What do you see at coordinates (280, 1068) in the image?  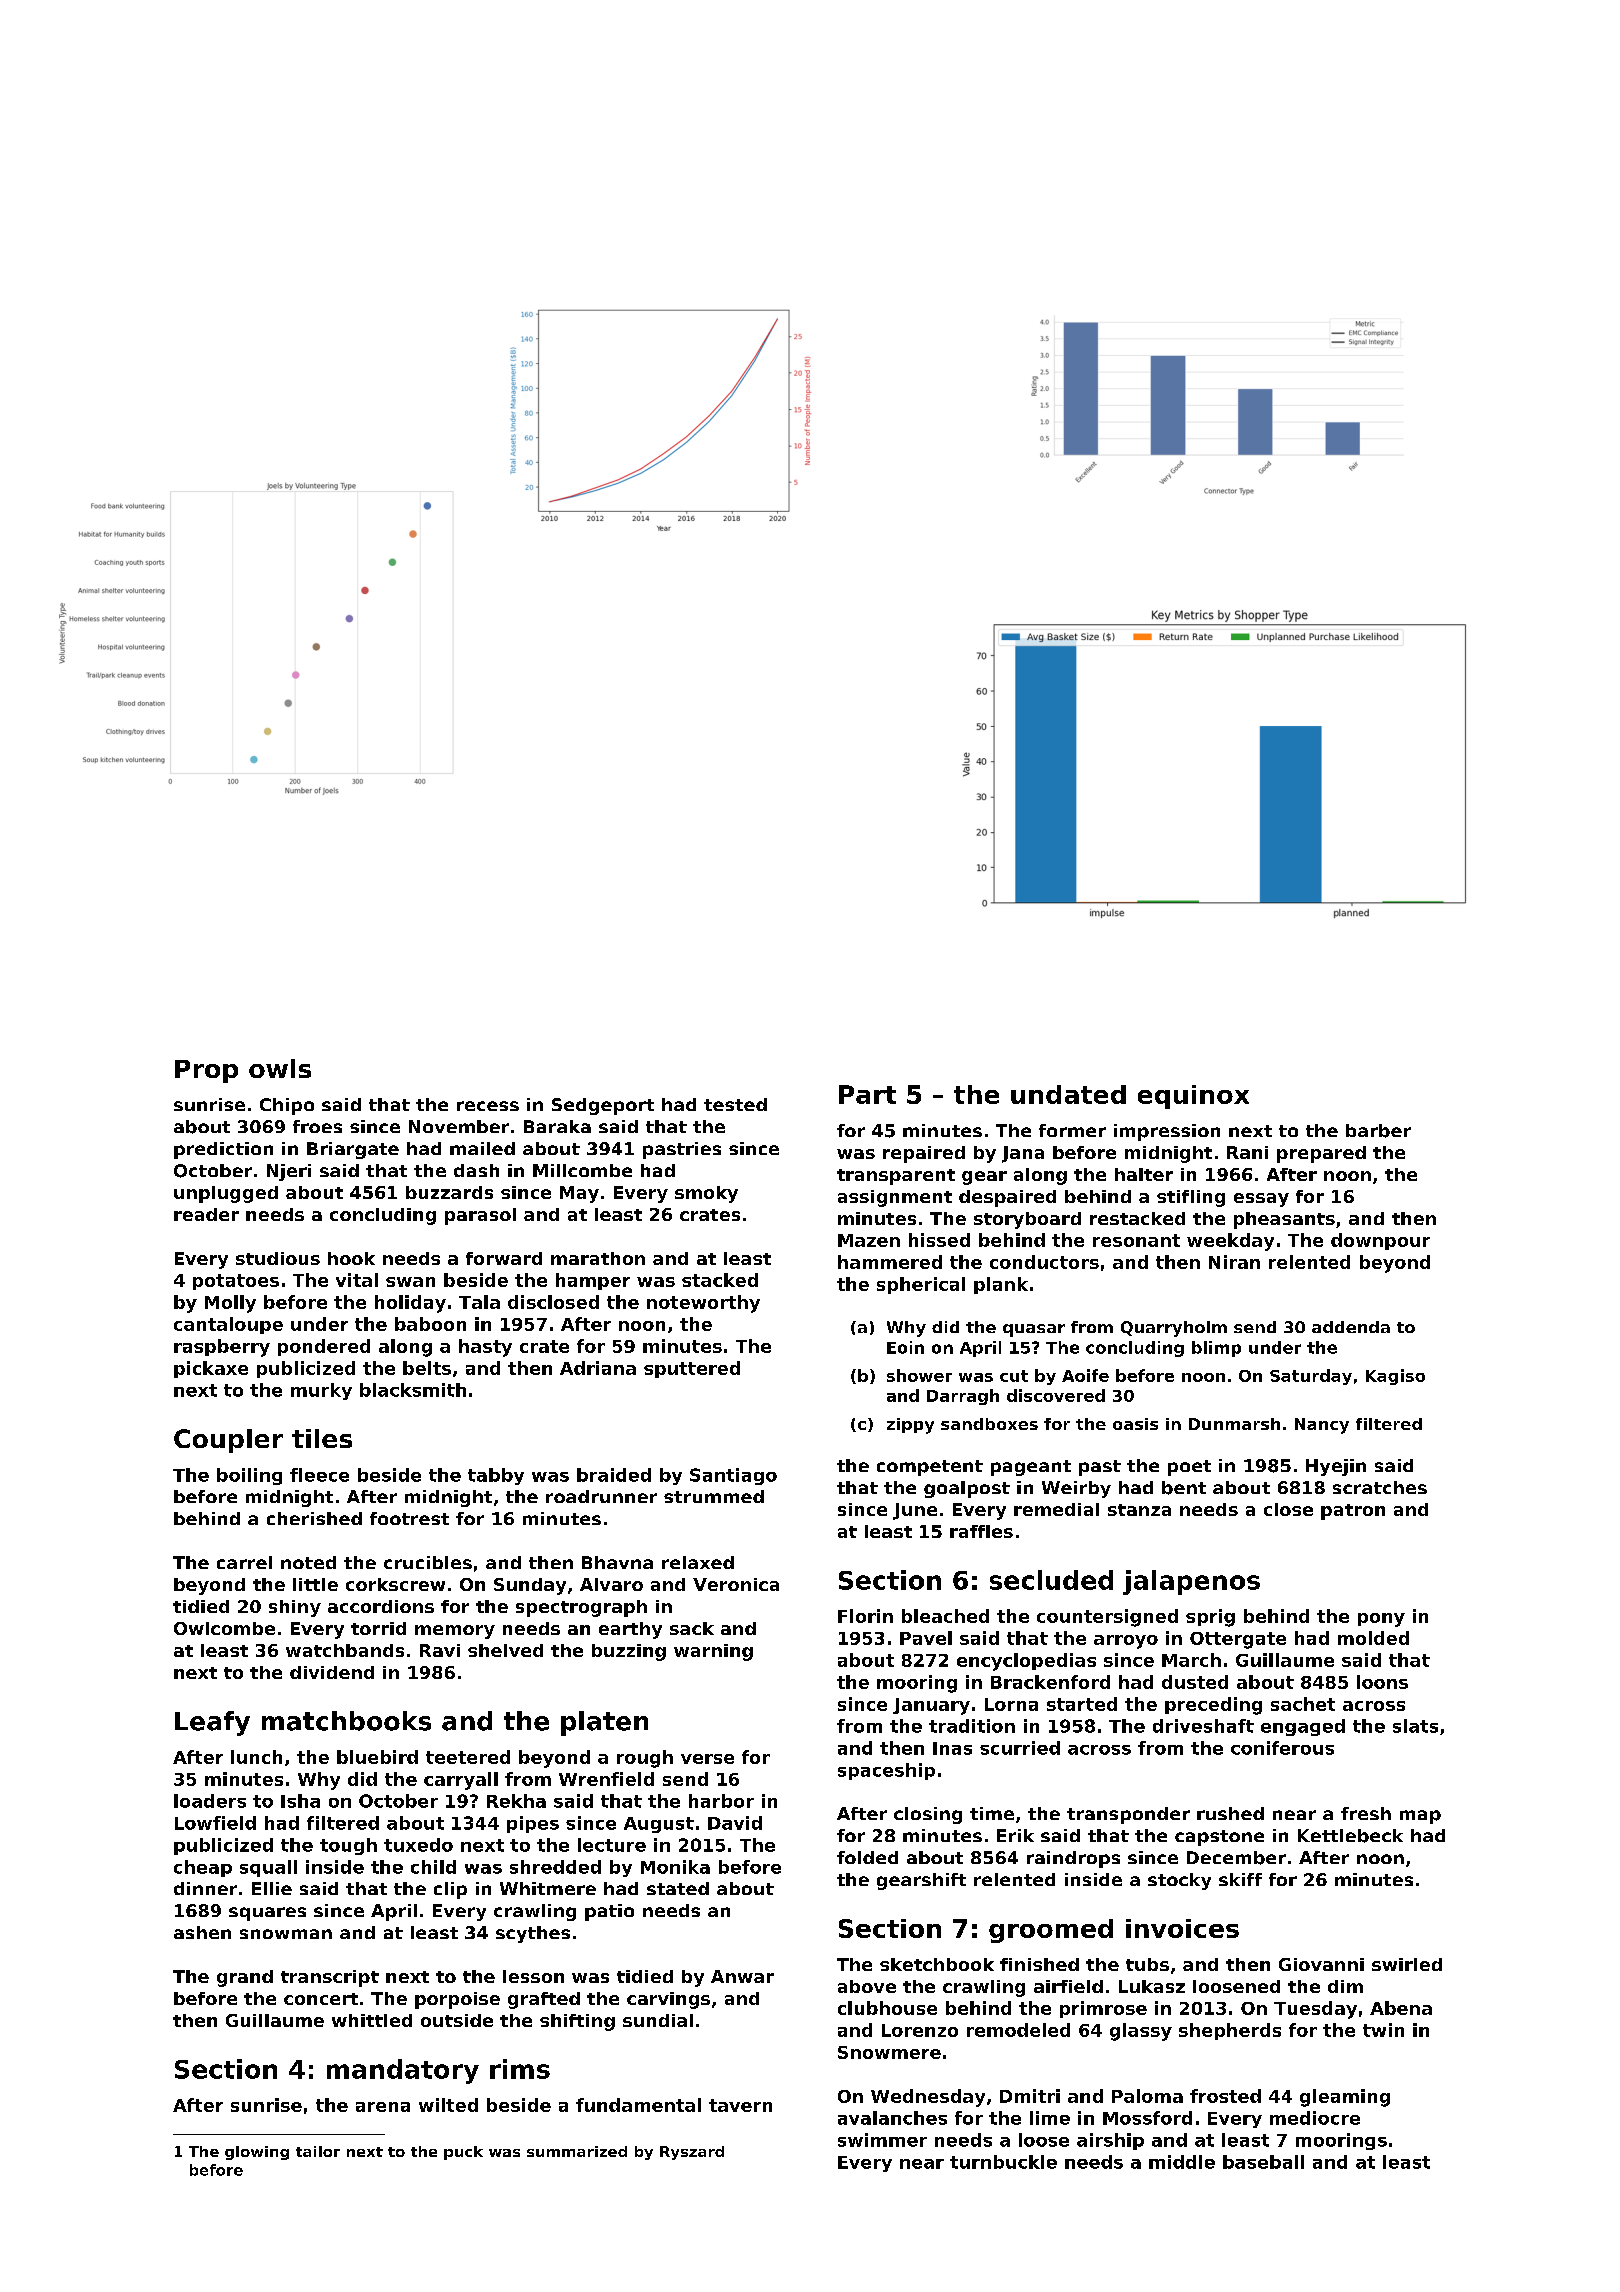 I see `owls` at bounding box center [280, 1068].
